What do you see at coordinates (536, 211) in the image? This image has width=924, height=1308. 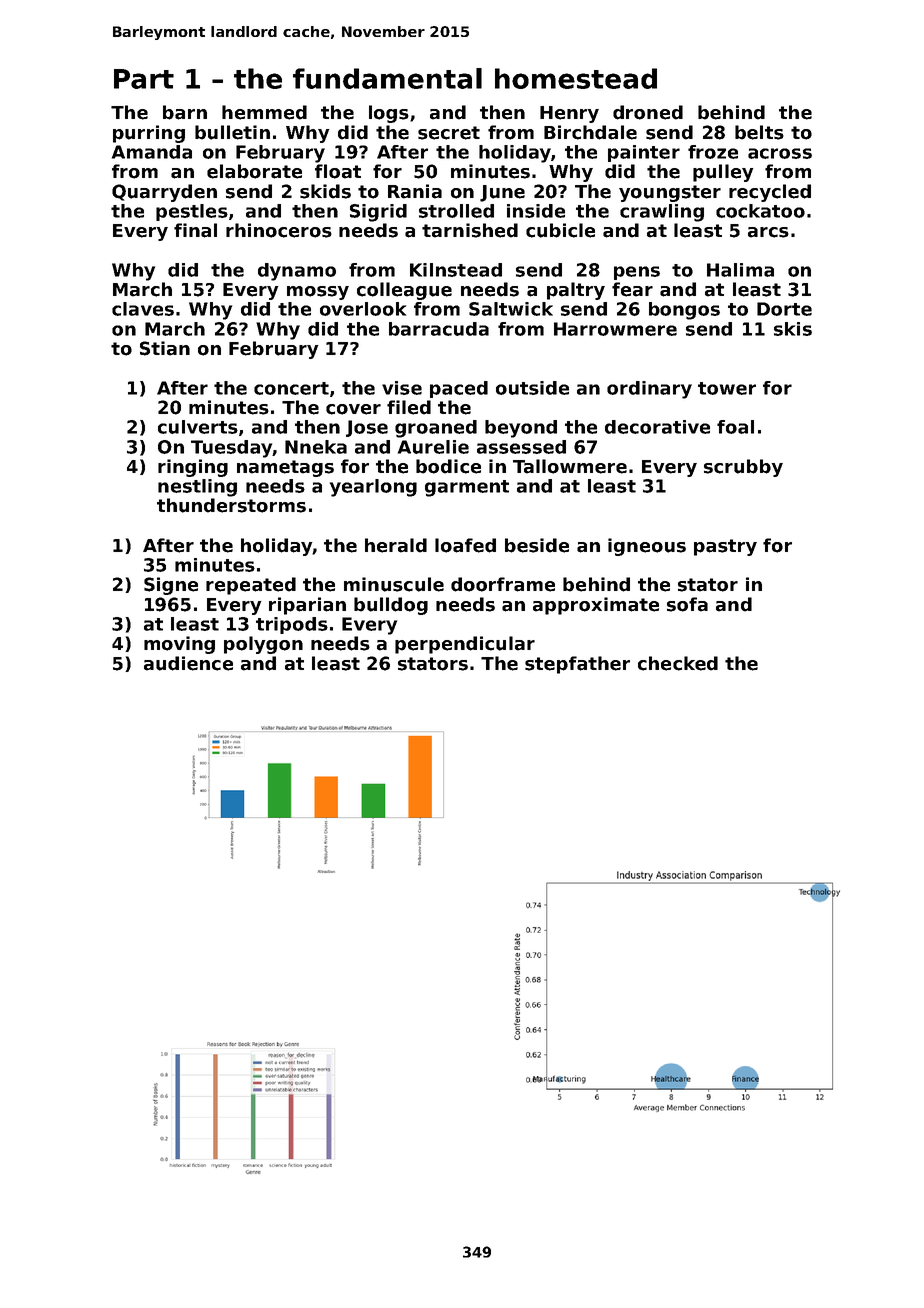 I see `inside` at bounding box center [536, 211].
